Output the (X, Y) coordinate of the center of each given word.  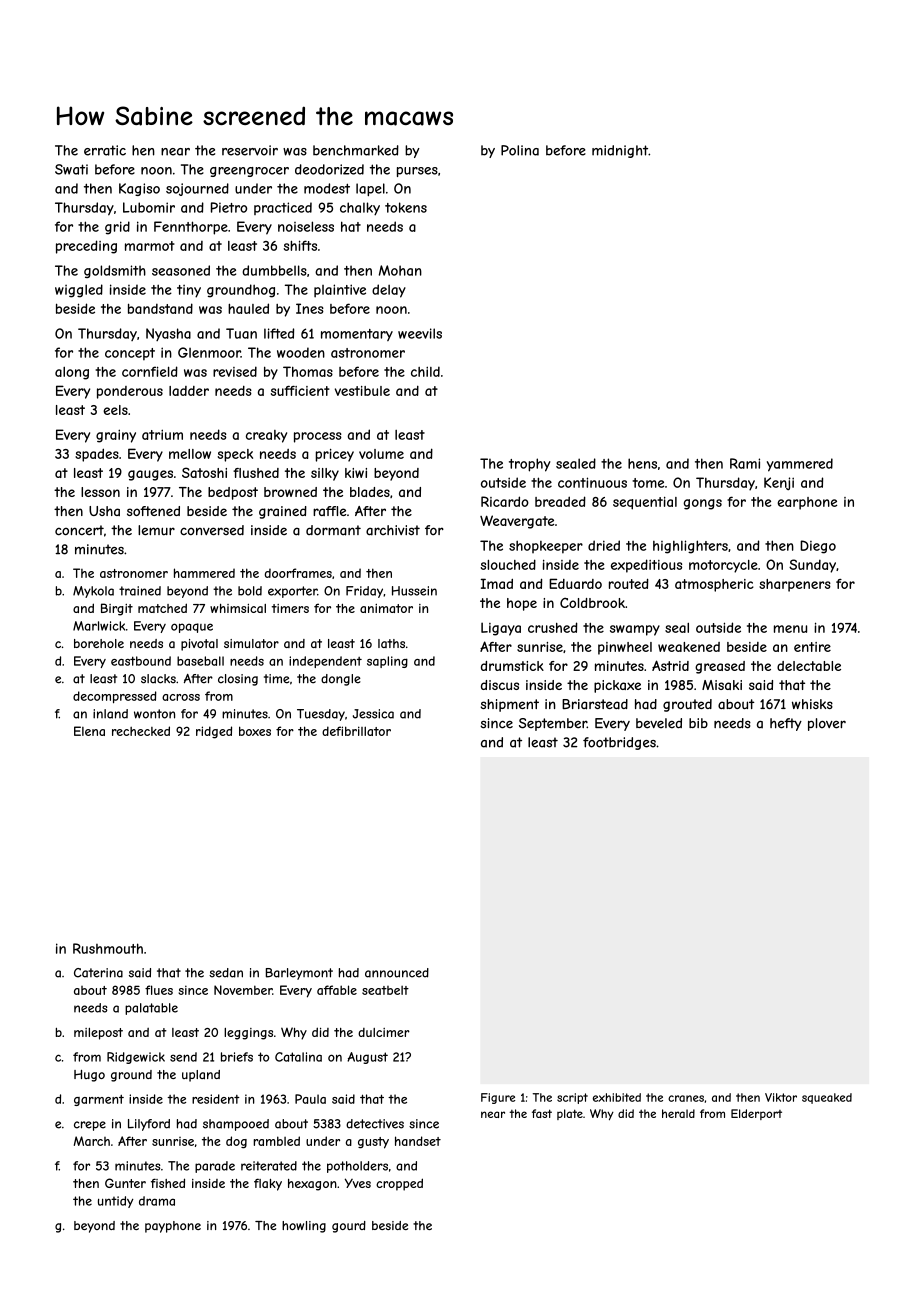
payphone (173, 1227)
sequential (645, 503)
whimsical (238, 608)
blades (370, 492)
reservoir (250, 150)
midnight (620, 151)
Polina (520, 150)
